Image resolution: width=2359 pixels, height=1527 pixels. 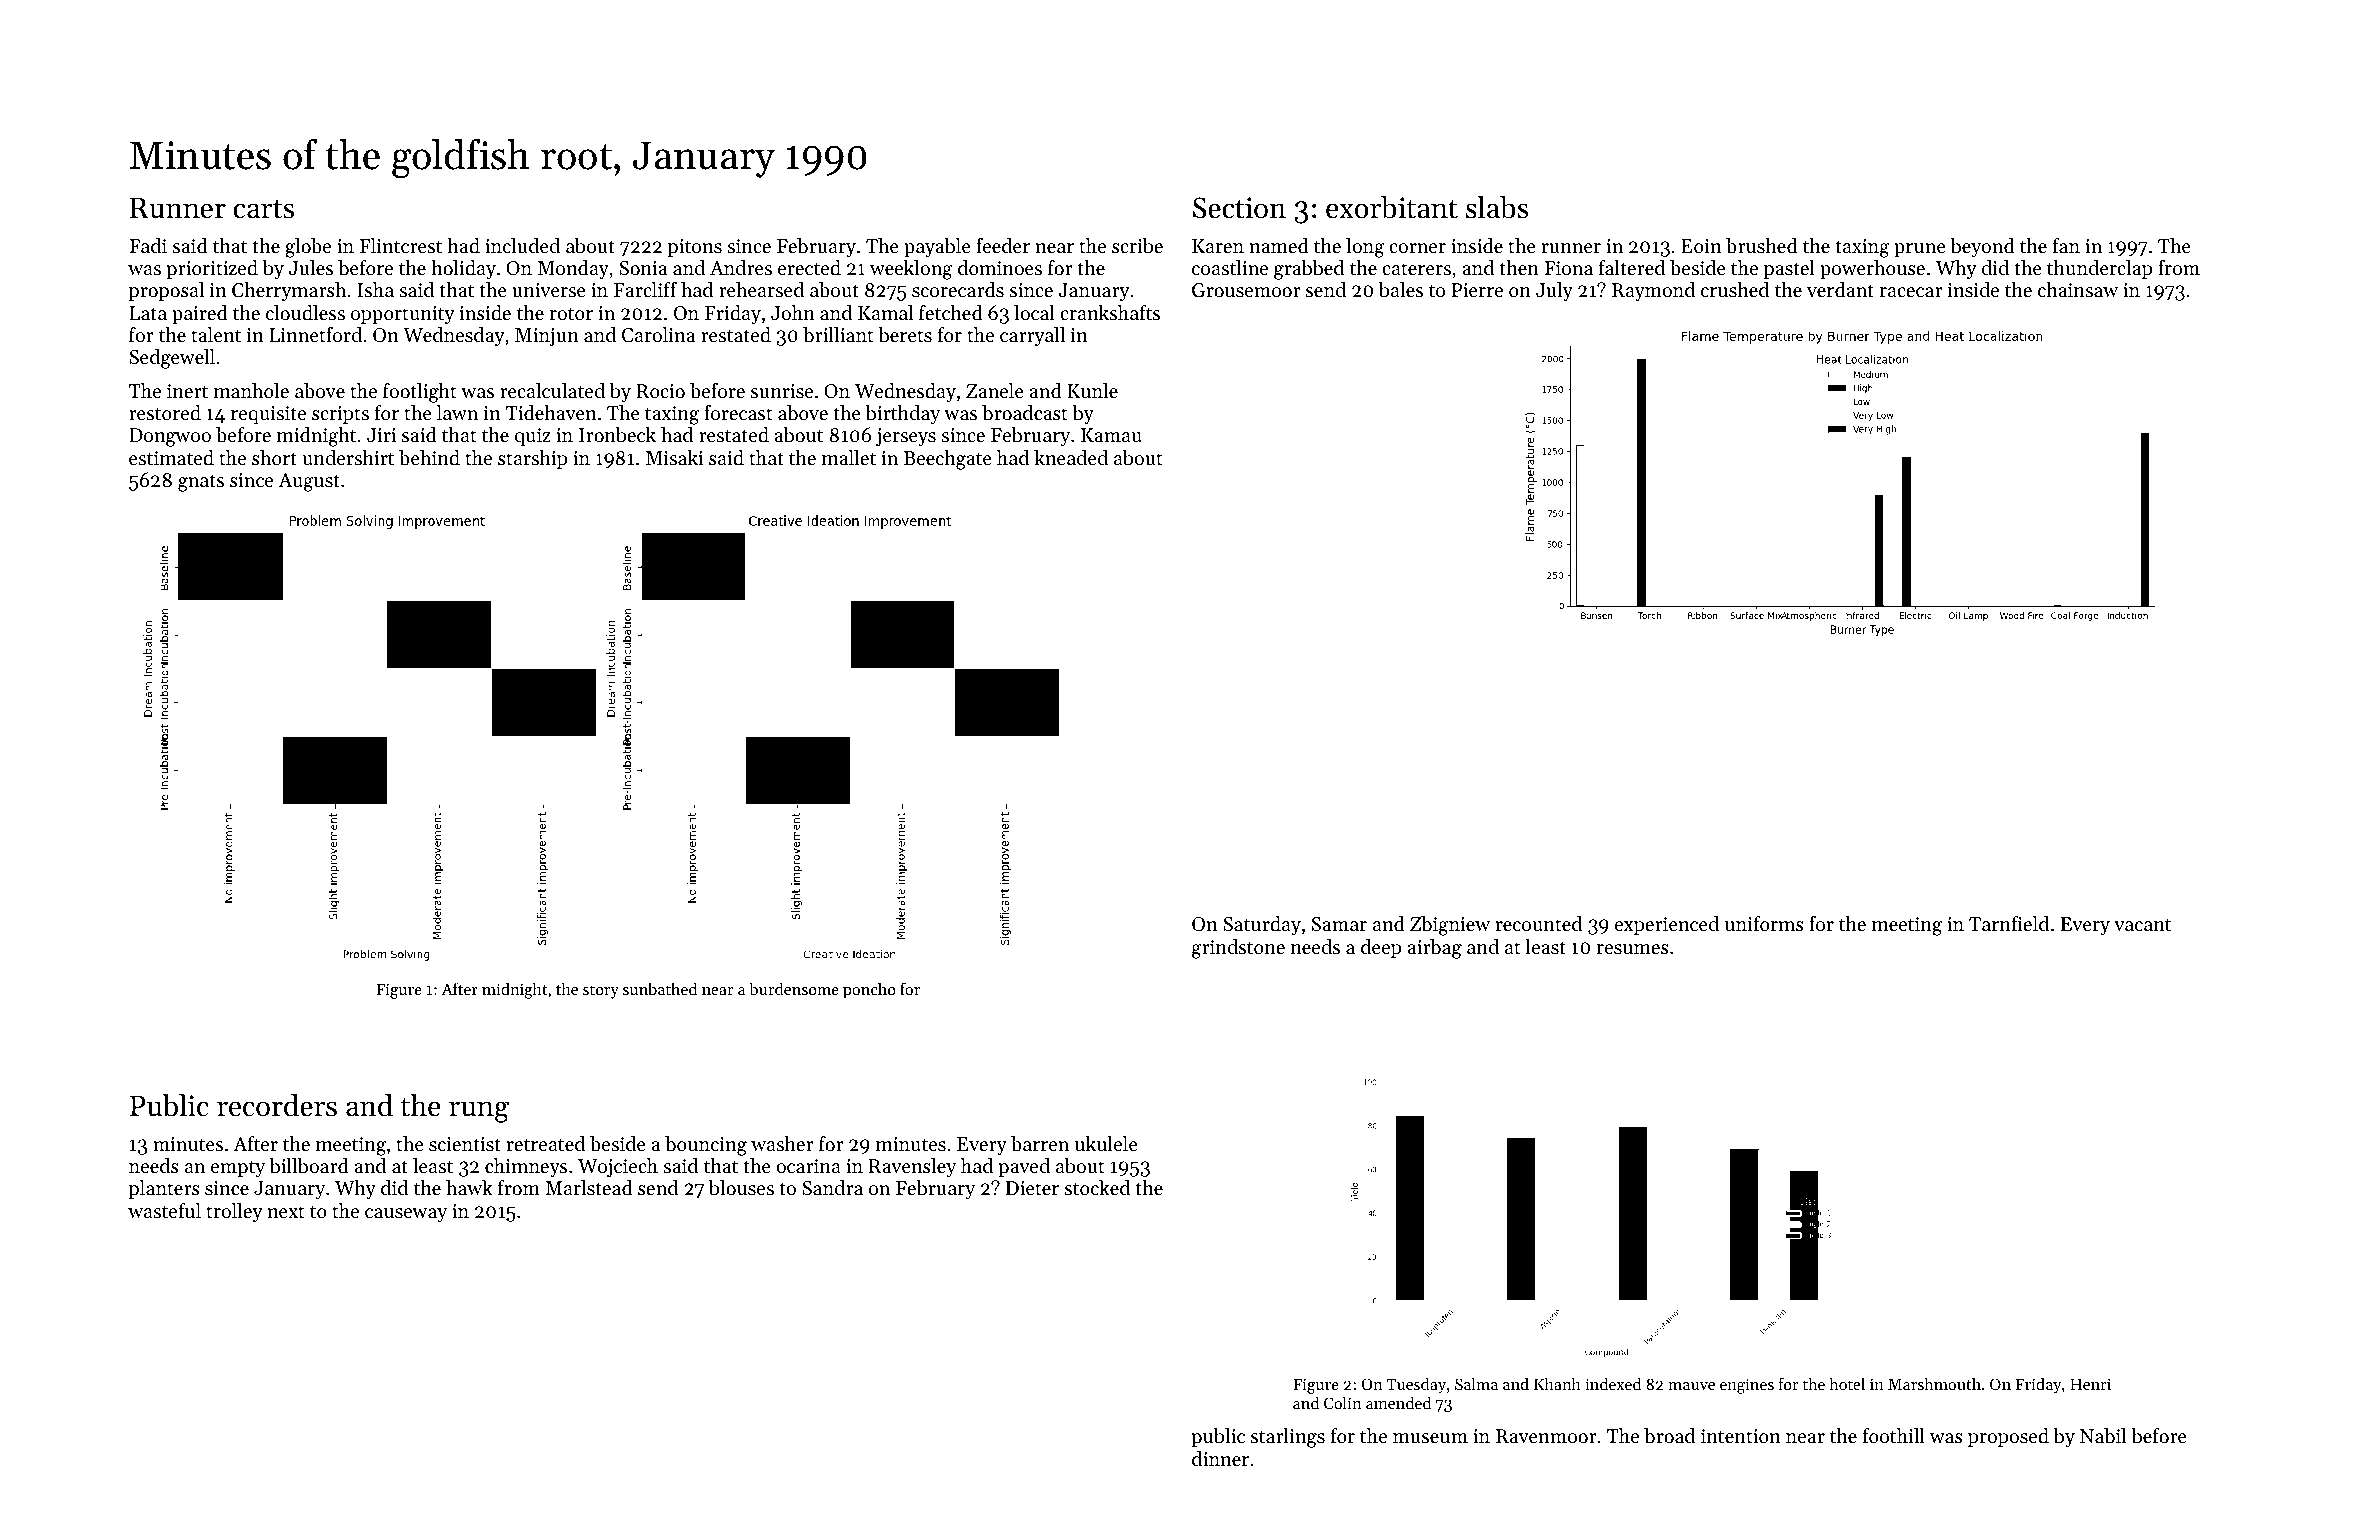 What do you see at coordinates (1339, 924) in the screenshot?
I see `Samar` at bounding box center [1339, 924].
